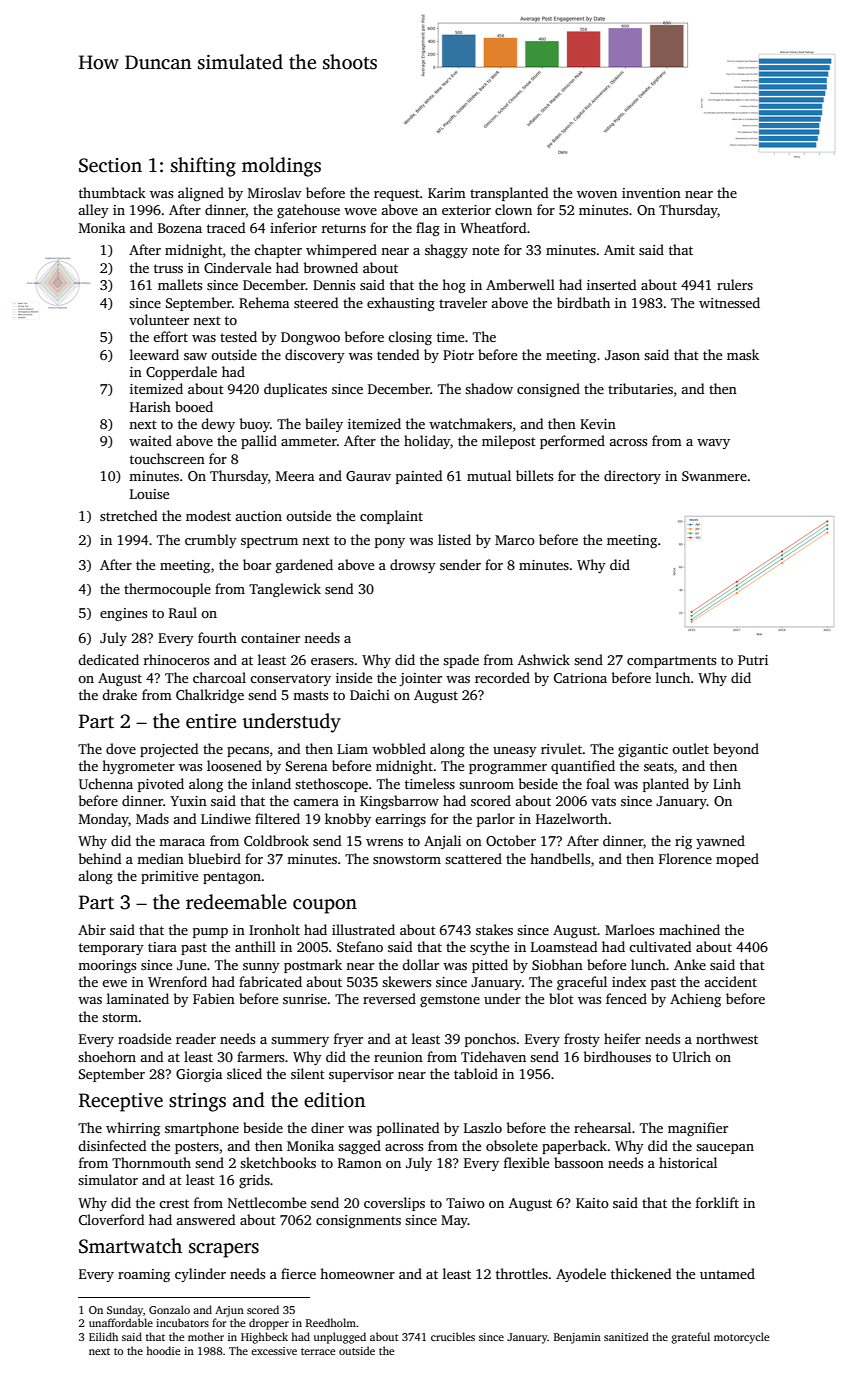 The image size is (849, 1400). Describe the element at coordinates (735, 284) in the document. I see `rulers` at that location.
